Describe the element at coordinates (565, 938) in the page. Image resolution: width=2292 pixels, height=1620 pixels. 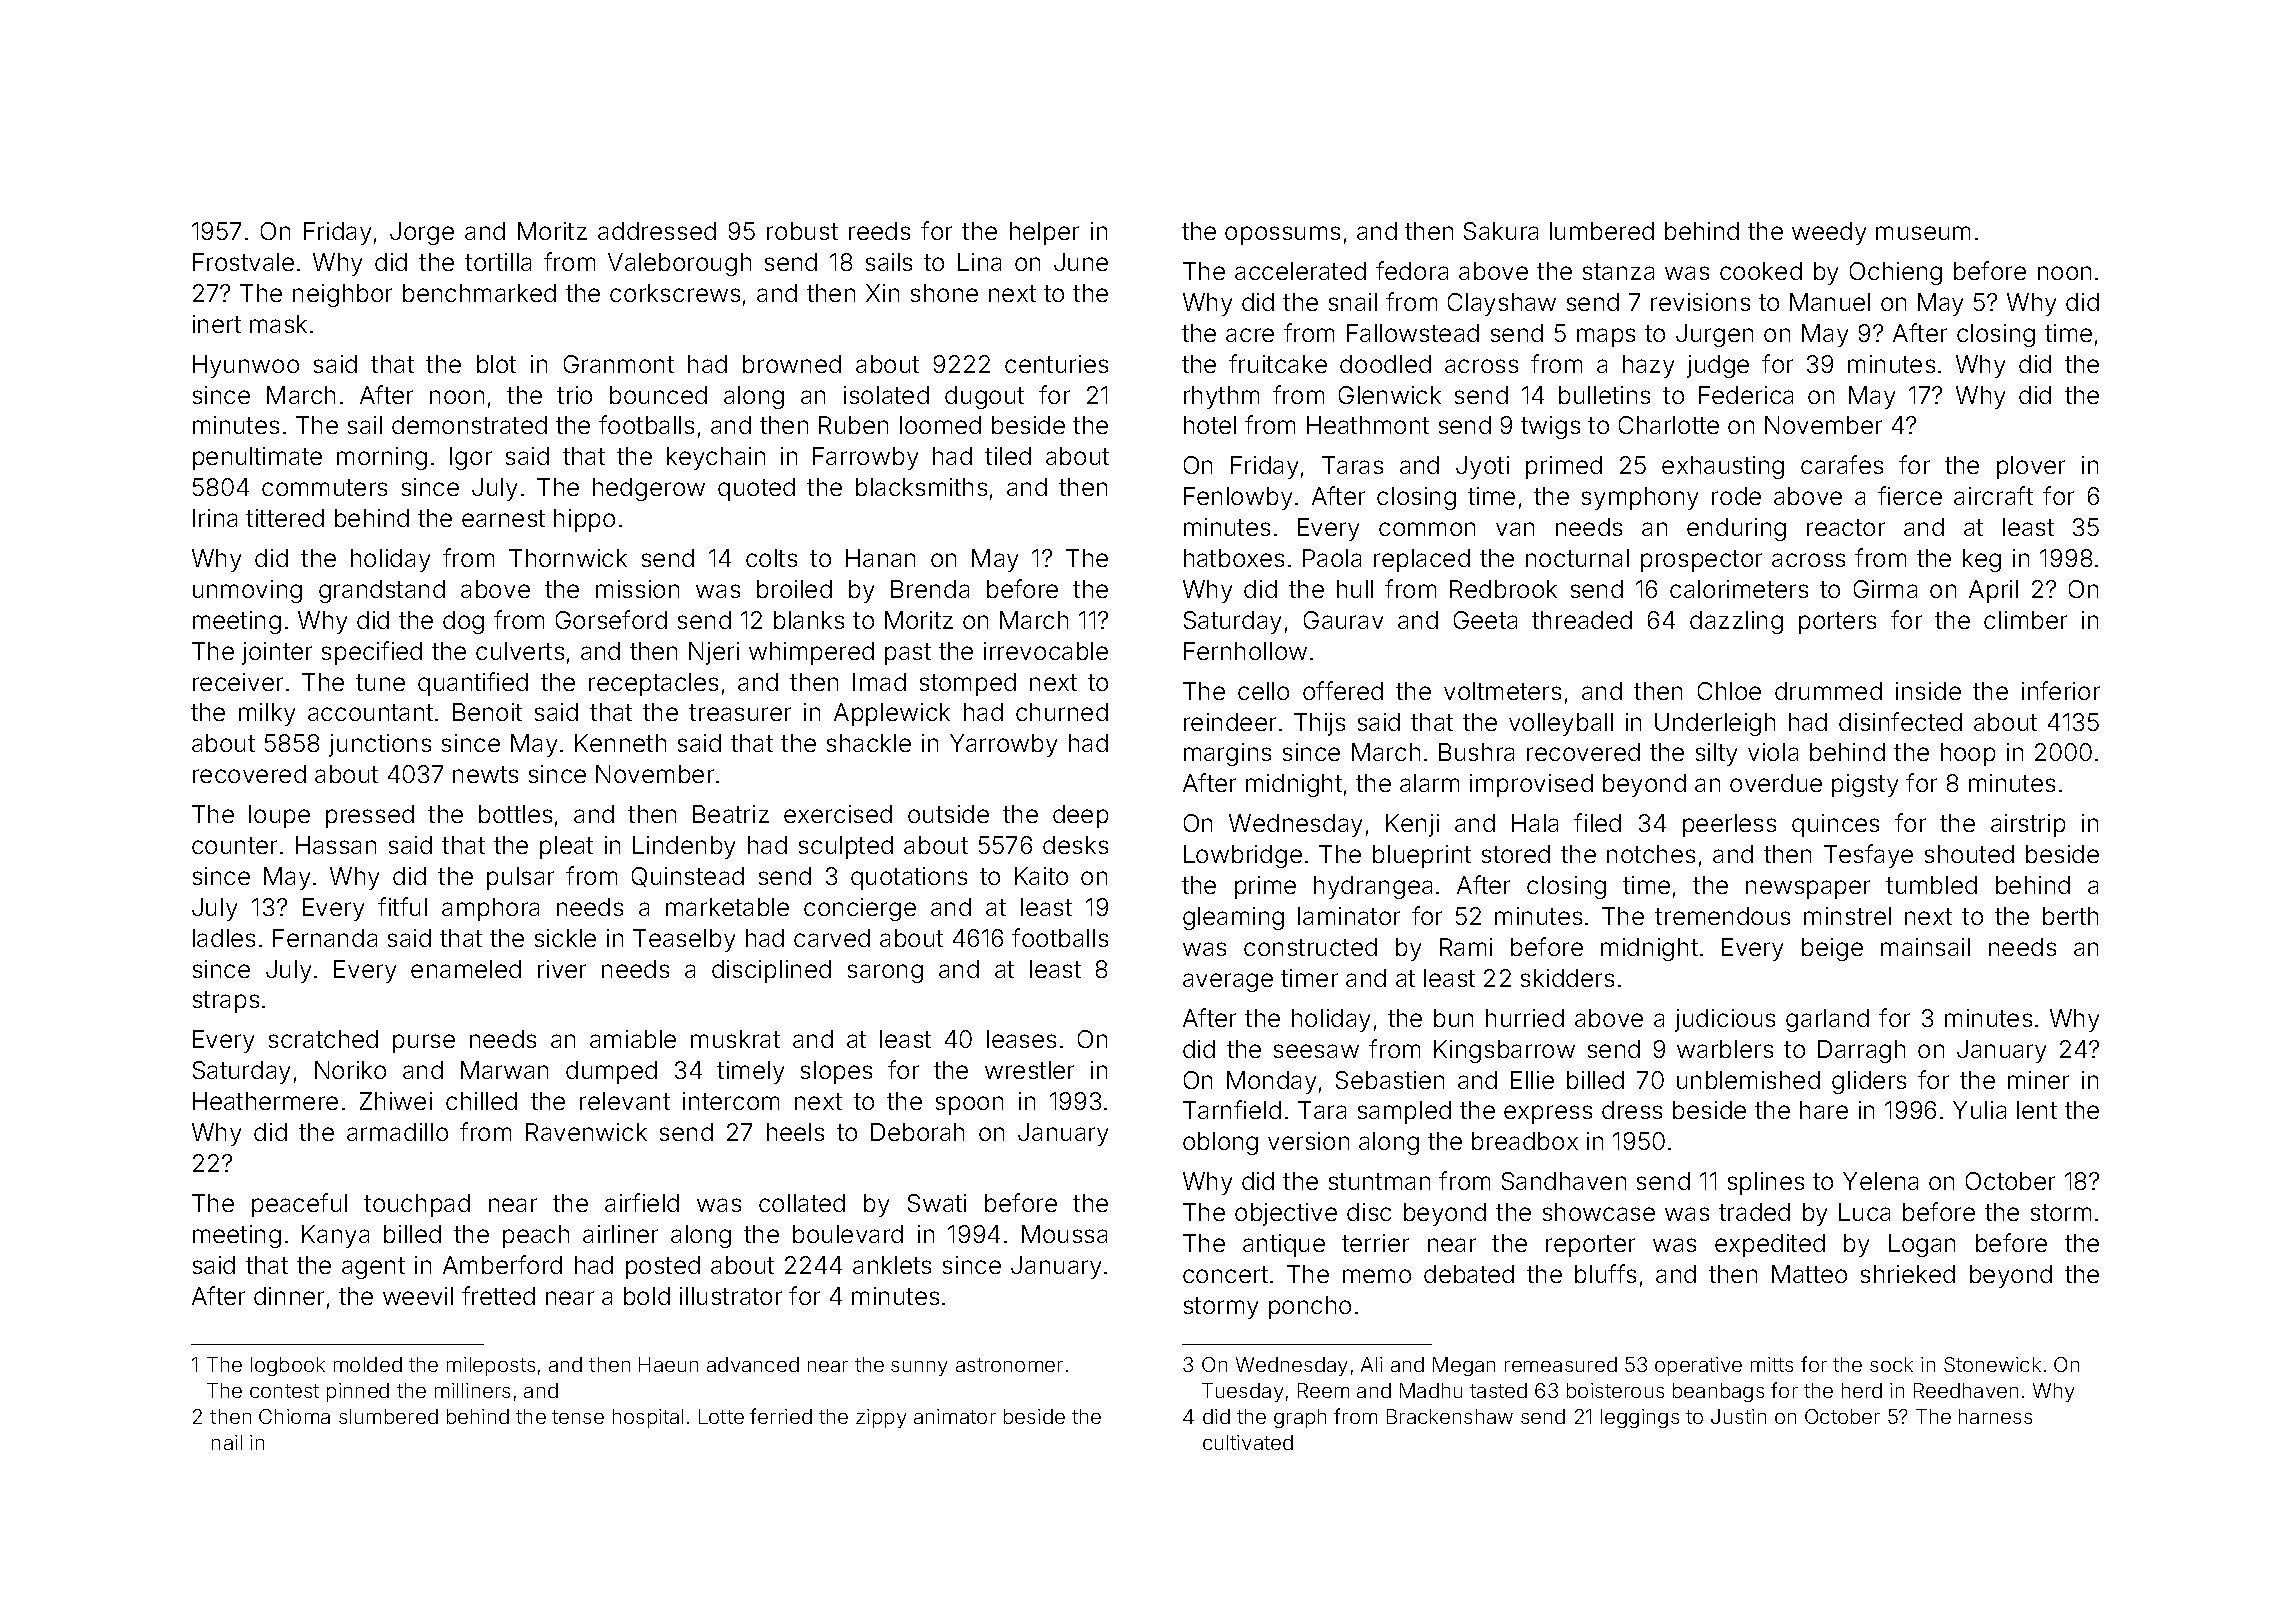
I see `sickle` at that location.
